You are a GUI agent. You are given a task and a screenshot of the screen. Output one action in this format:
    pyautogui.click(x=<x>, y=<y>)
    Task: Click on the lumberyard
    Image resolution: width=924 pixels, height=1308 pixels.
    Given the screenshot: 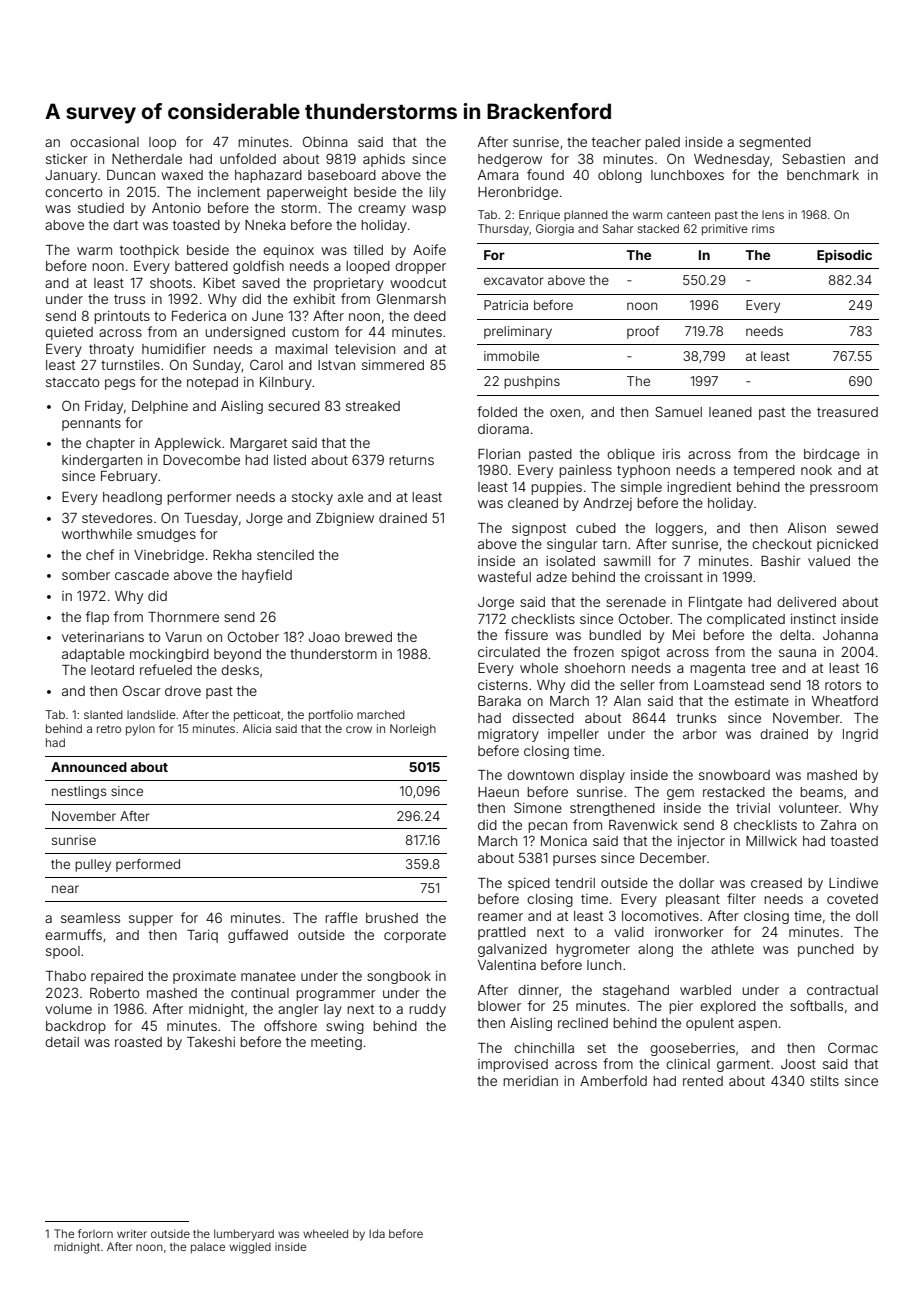 What is the action you would take?
    pyautogui.click(x=244, y=1235)
